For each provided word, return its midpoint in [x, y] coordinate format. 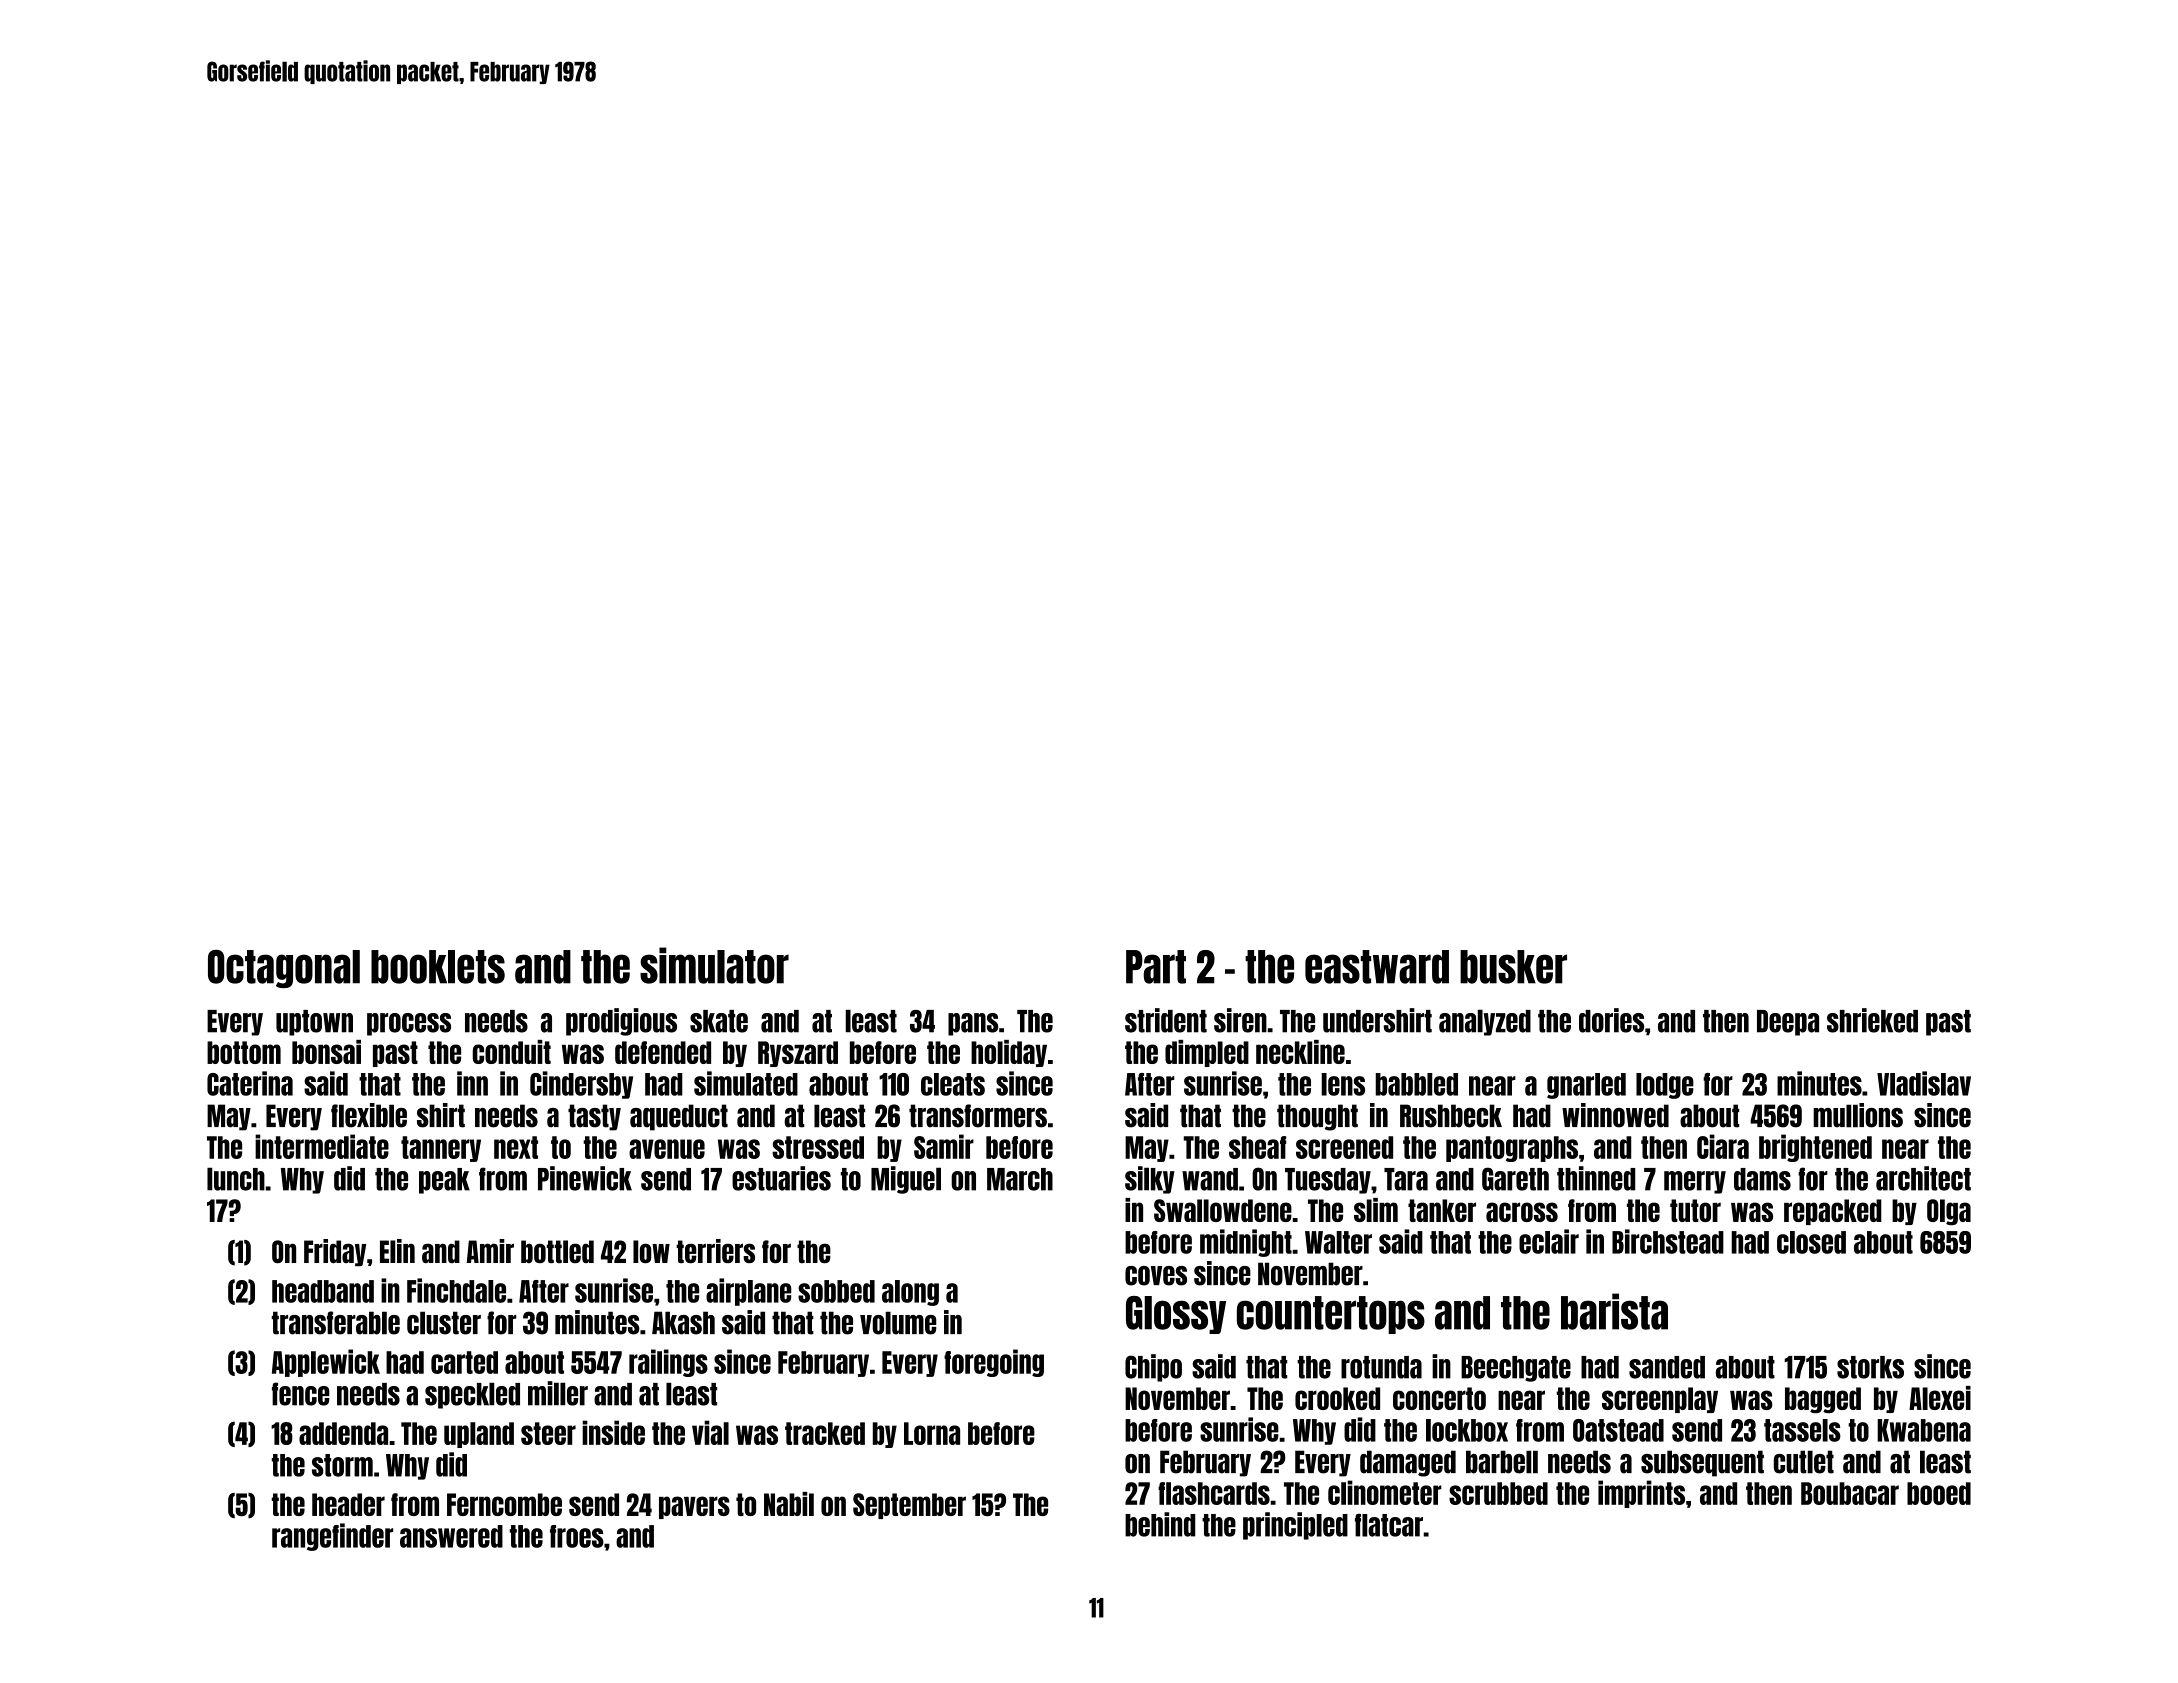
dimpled [1207, 1053]
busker [1513, 967]
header [348, 1504]
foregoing [994, 1363]
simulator [714, 965]
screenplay [1660, 1400]
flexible [369, 1115]
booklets [438, 967]
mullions [1858, 1115]
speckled [472, 1395]
